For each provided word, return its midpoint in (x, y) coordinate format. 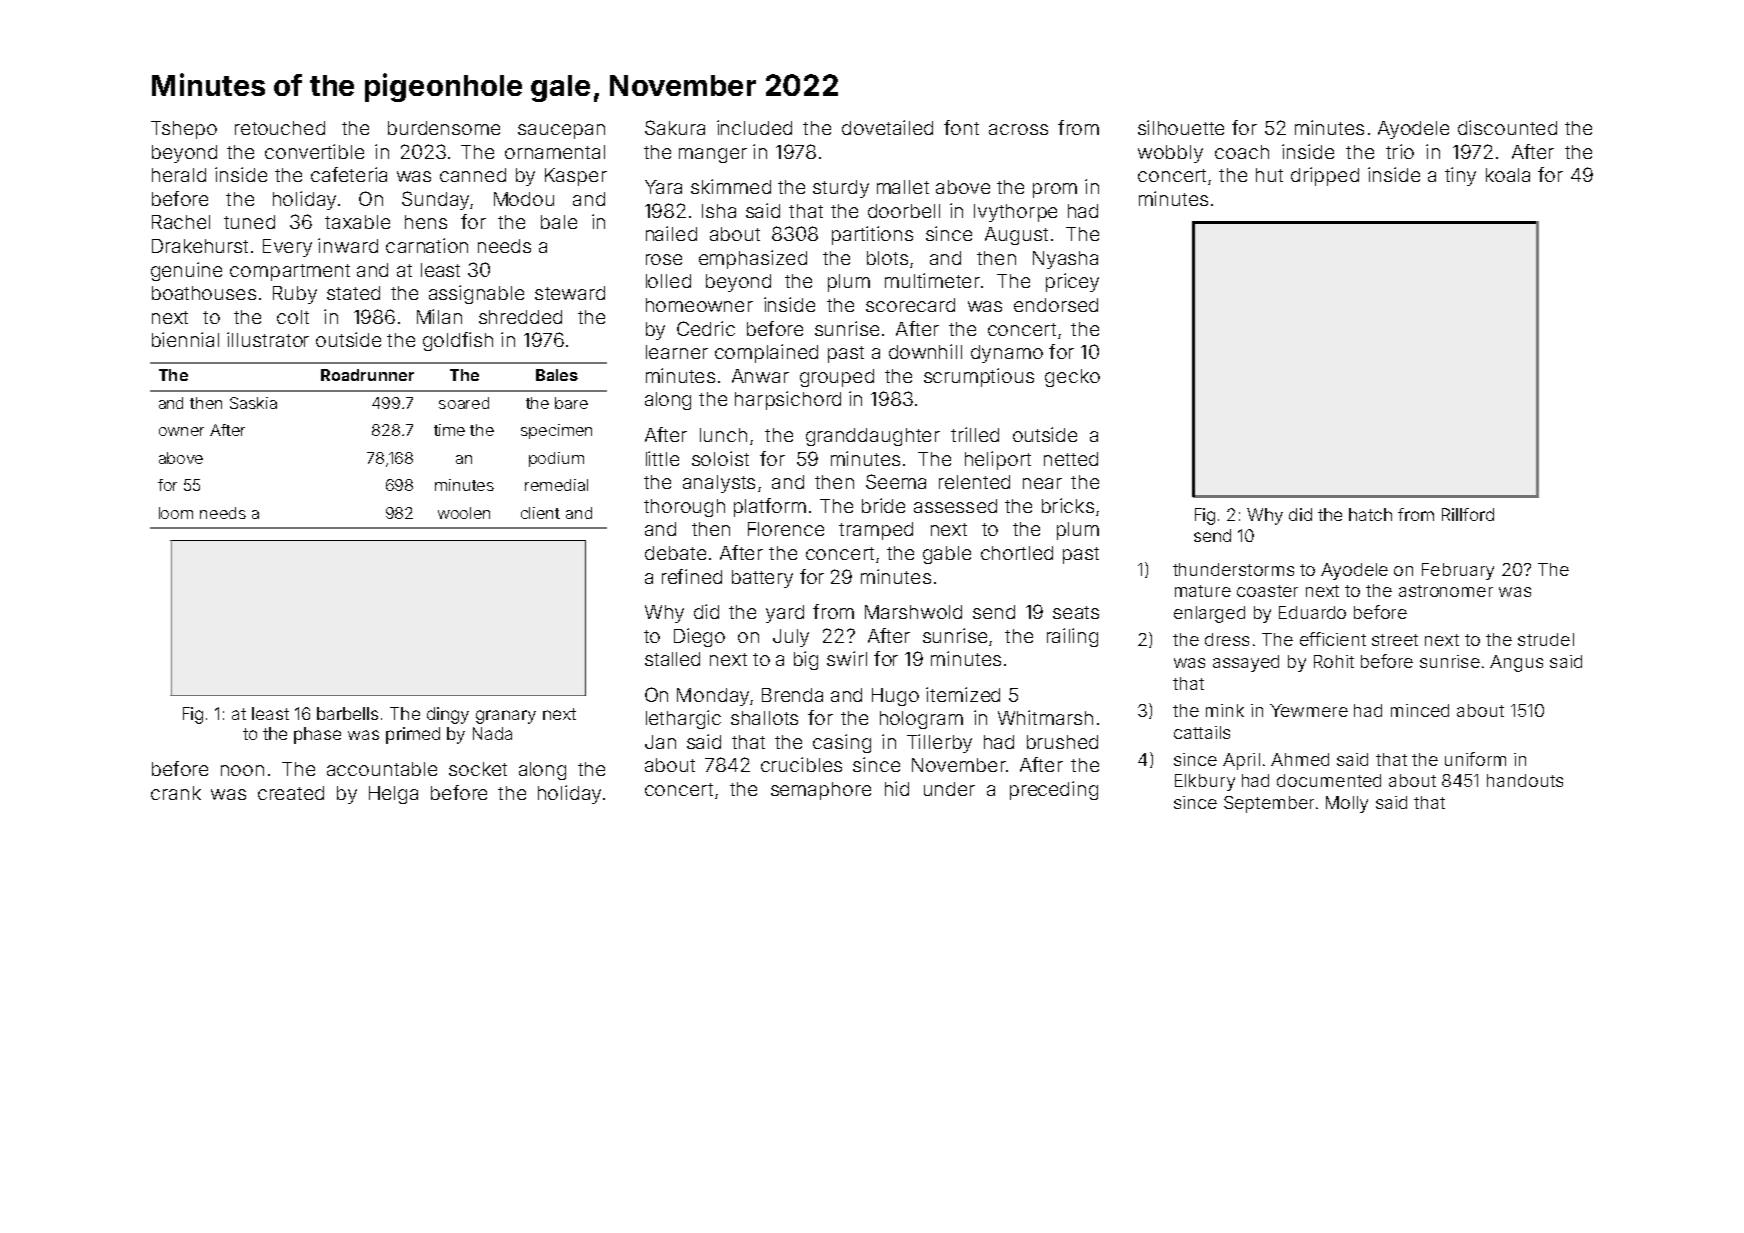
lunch (723, 435)
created (291, 793)
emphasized (753, 259)
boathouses (204, 293)
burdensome (444, 128)
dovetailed (887, 127)
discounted (1507, 127)
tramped (876, 531)
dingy (448, 715)
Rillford (1468, 514)
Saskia (253, 403)
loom (176, 513)
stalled (672, 659)
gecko (1072, 378)
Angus (1516, 663)
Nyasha (1065, 260)
